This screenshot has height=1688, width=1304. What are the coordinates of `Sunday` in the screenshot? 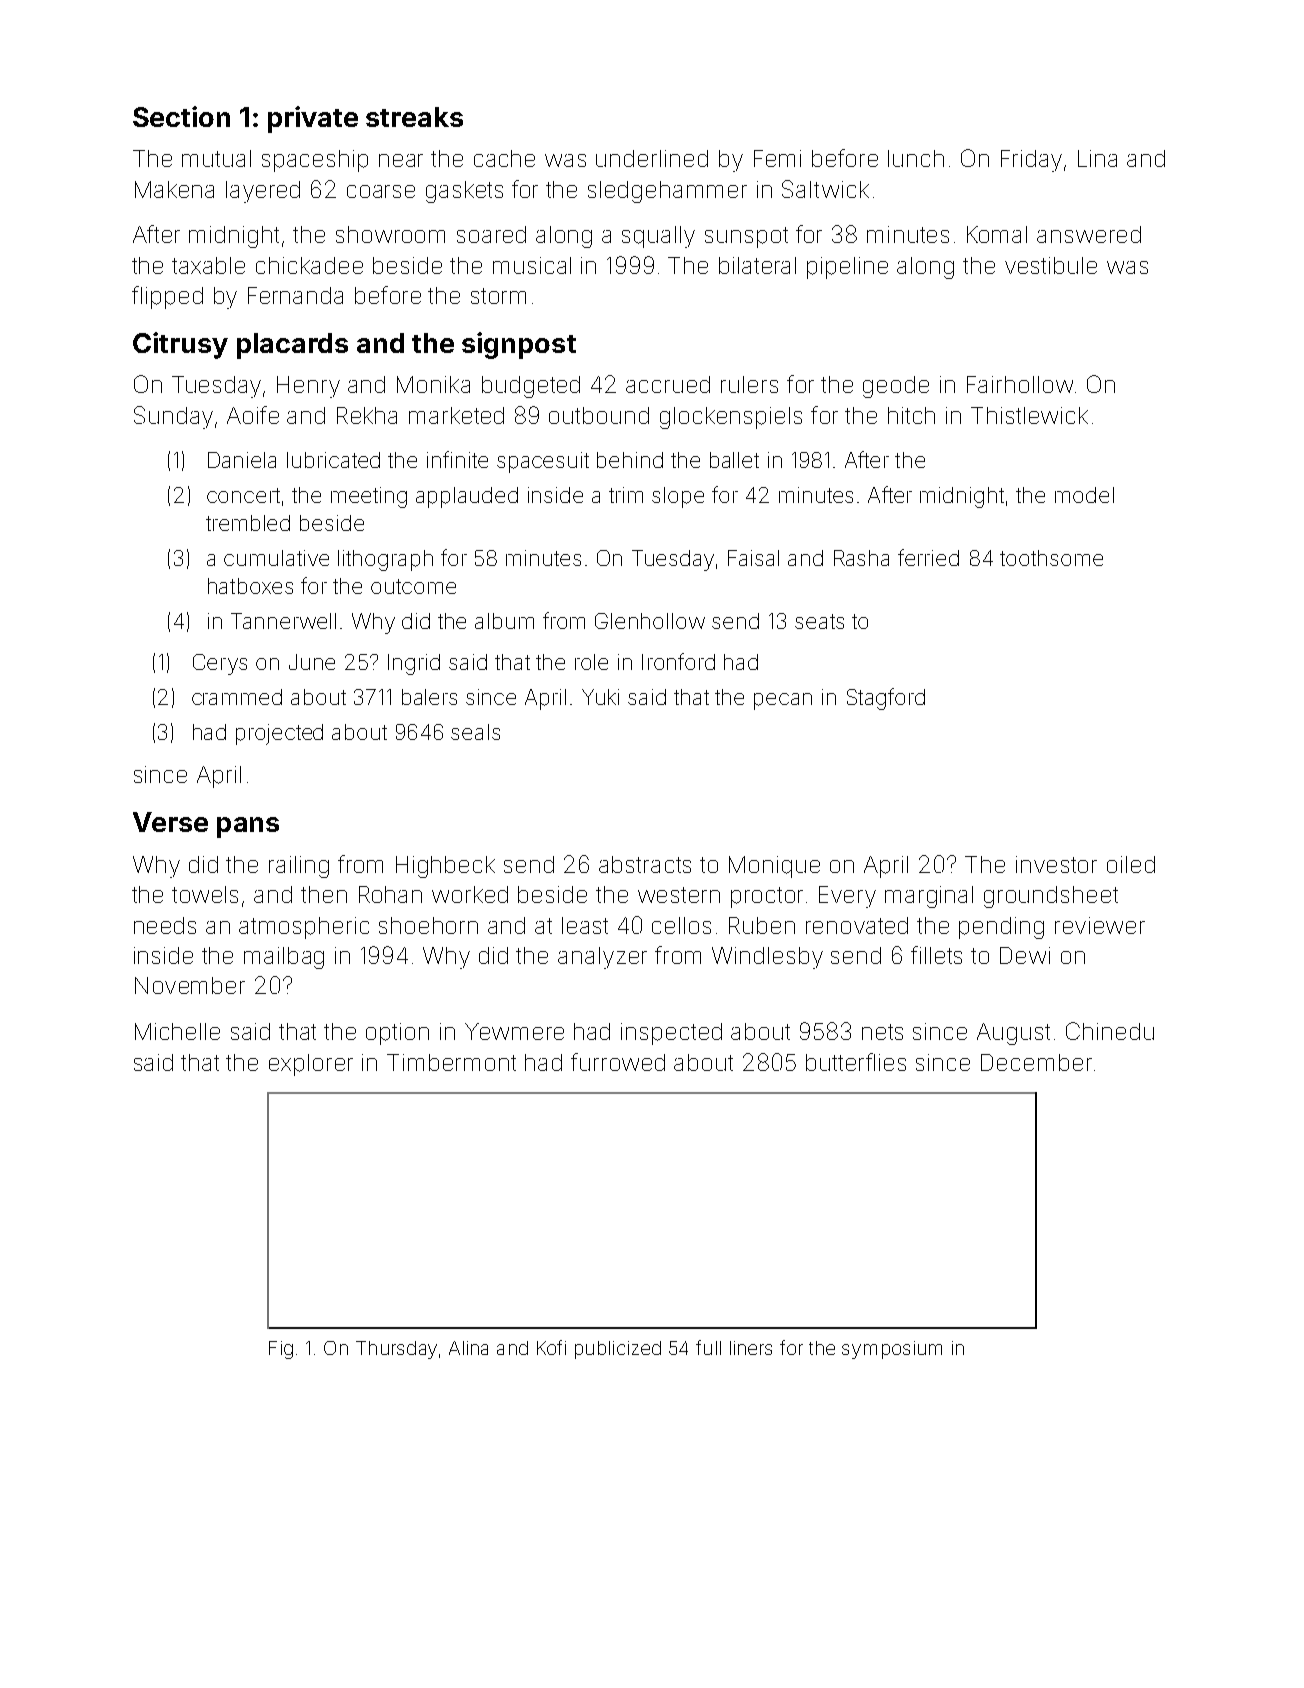 It's located at (173, 417).
